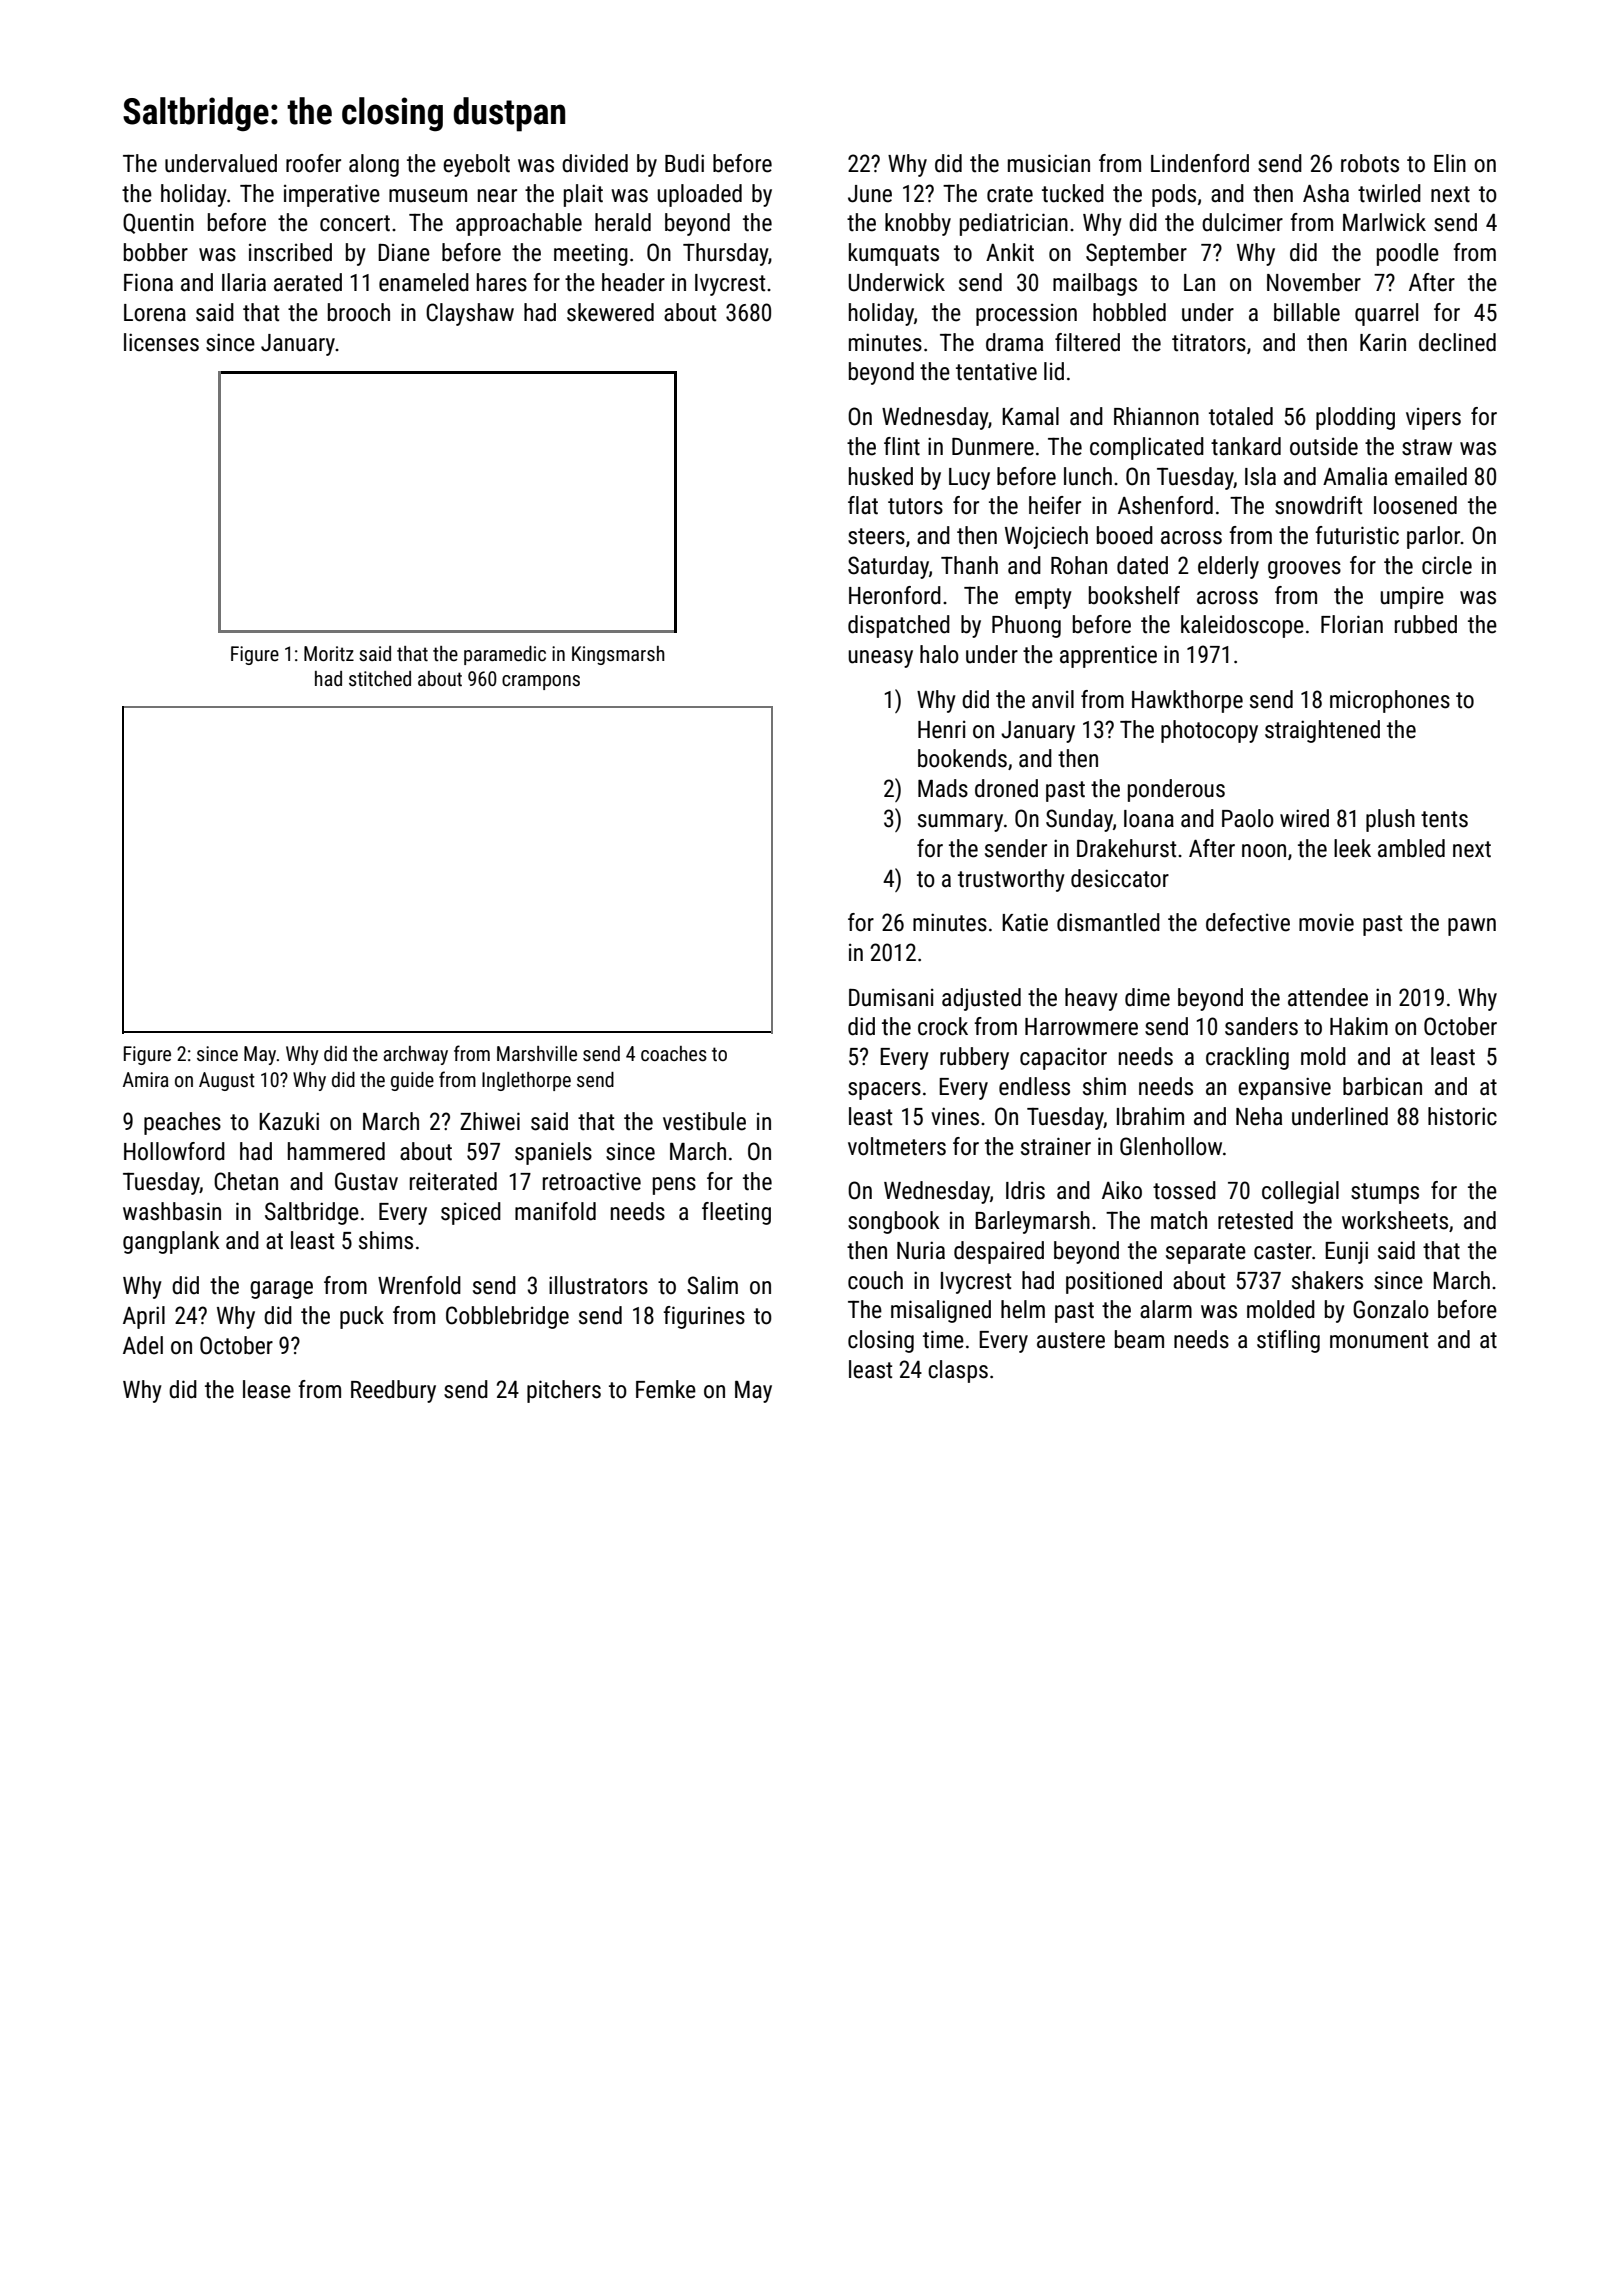 This screenshot has height=2292, width=1620. Describe the element at coordinates (146, 1079) in the screenshot. I see `Amira` at that location.
